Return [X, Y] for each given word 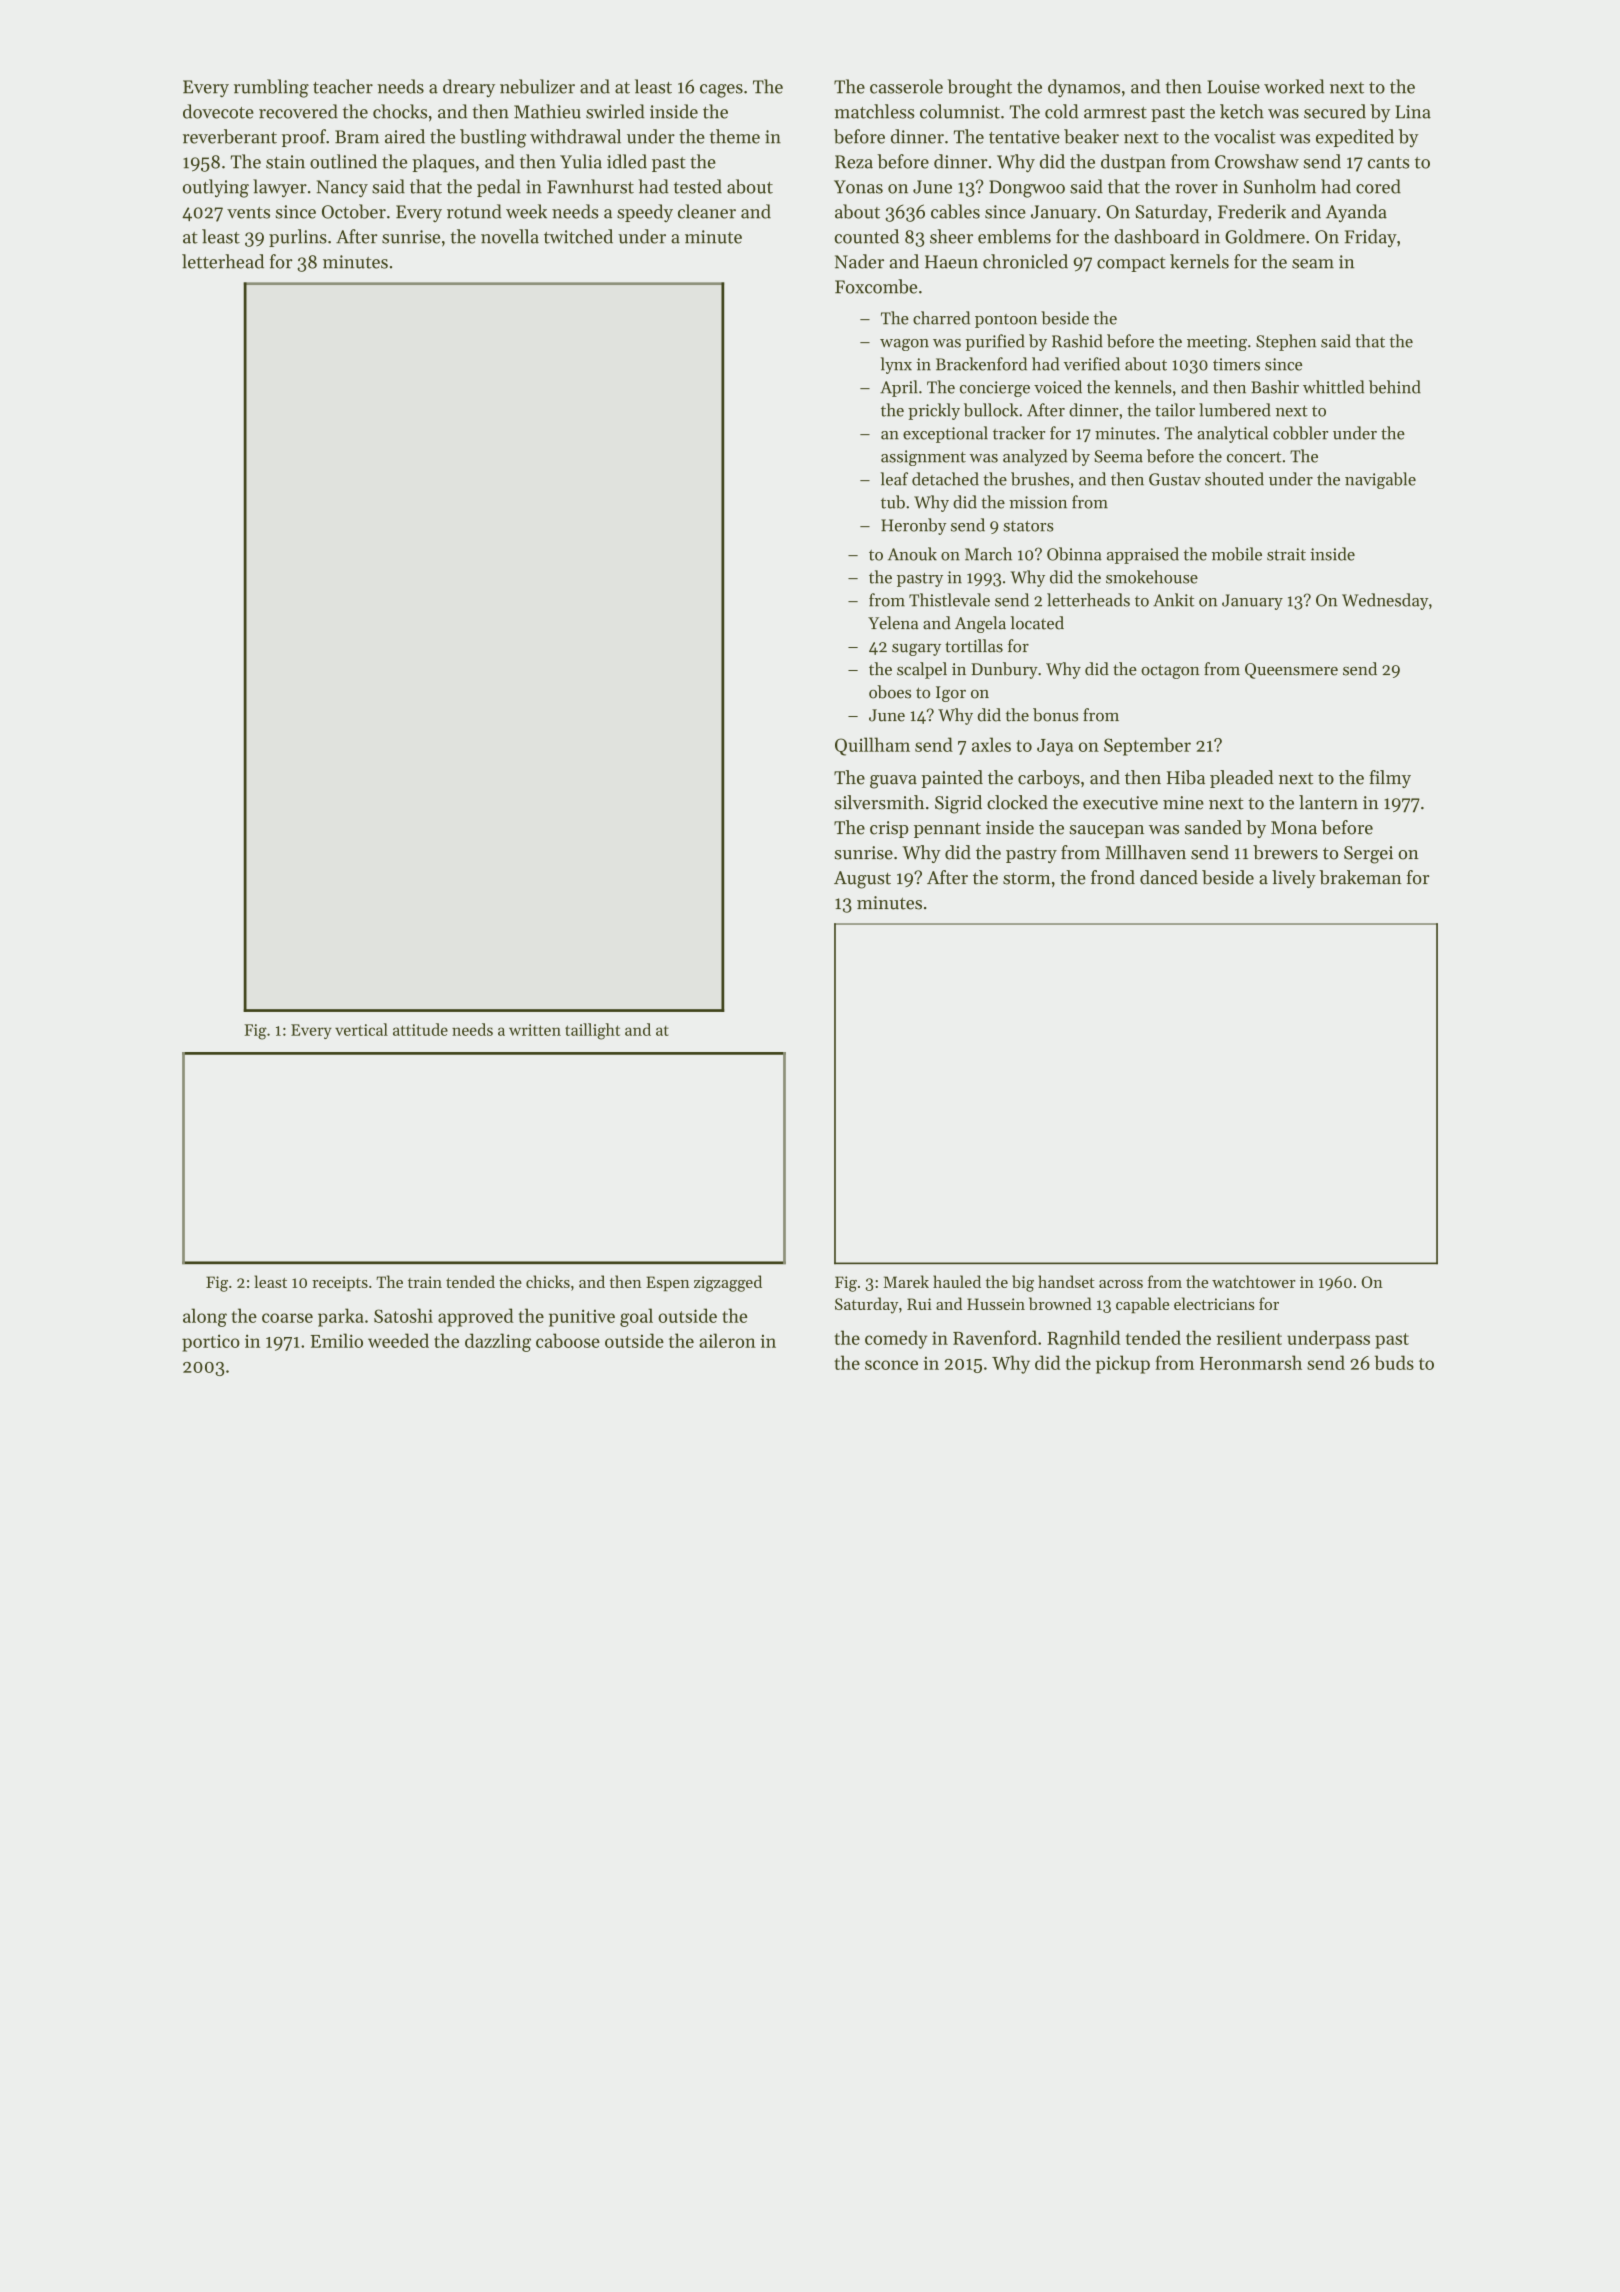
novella [510, 236]
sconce [891, 1365]
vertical [361, 1029]
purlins [298, 238]
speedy [645, 213]
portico [211, 1343]
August [862, 880]
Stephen [1286, 342]
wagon [904, 345]
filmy [1390, 779]
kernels [1199, 261]
